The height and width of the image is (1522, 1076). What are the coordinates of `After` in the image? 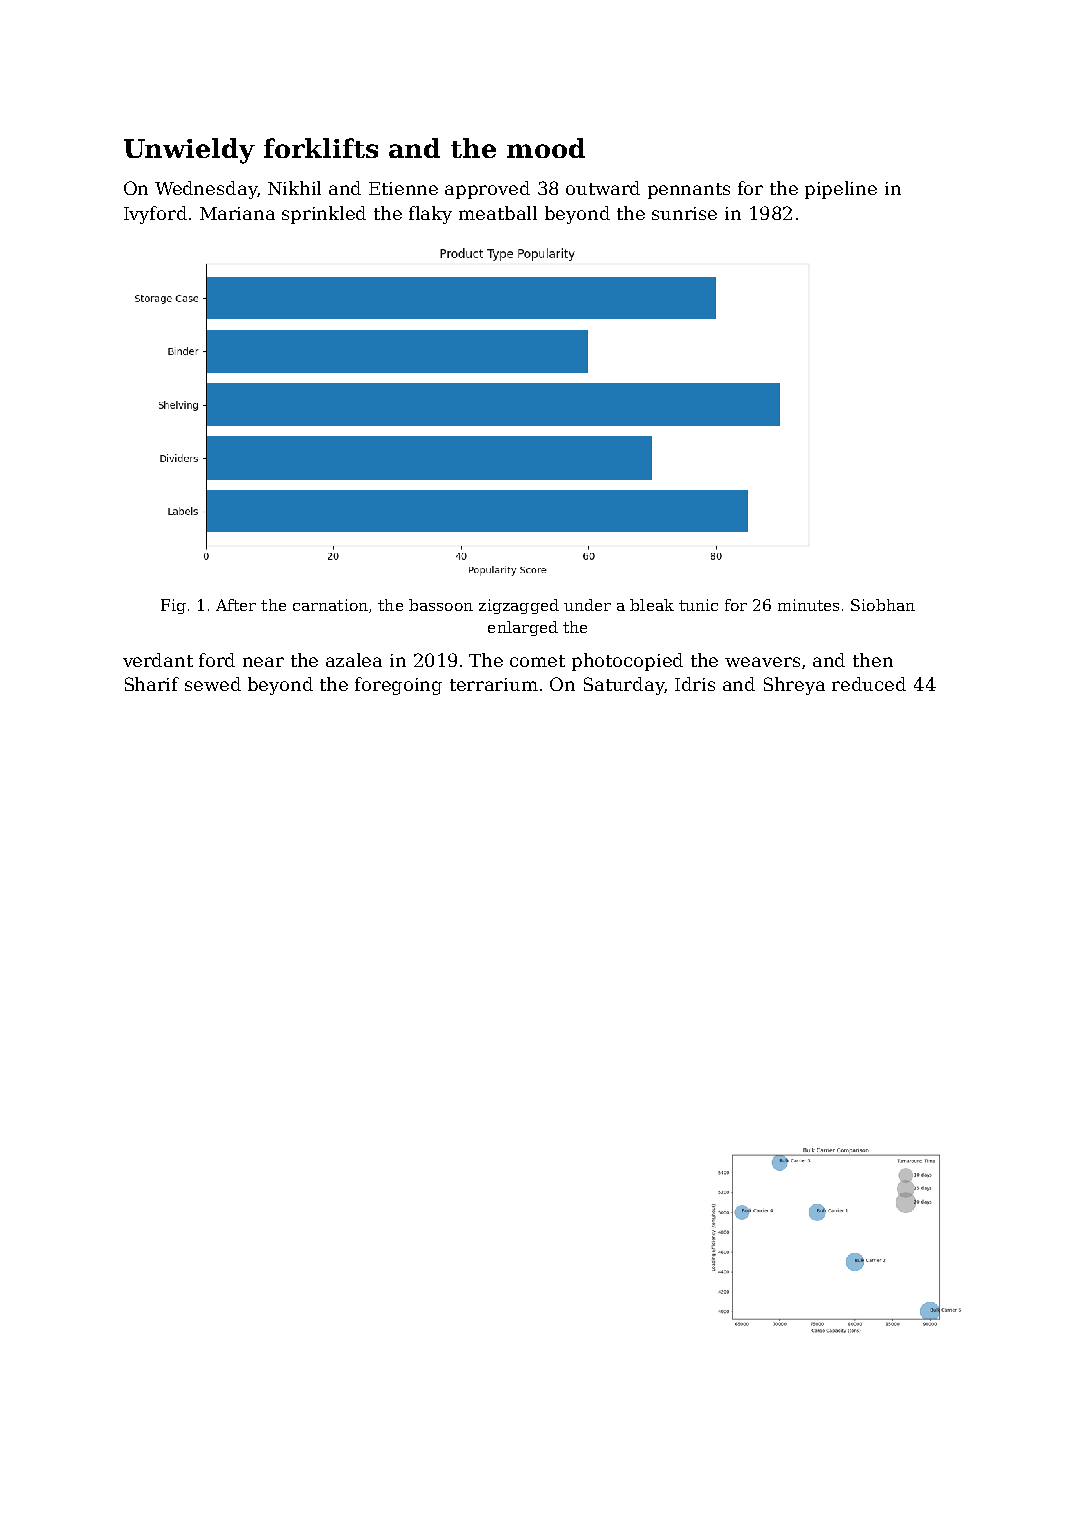 It's located at (236, 605).
